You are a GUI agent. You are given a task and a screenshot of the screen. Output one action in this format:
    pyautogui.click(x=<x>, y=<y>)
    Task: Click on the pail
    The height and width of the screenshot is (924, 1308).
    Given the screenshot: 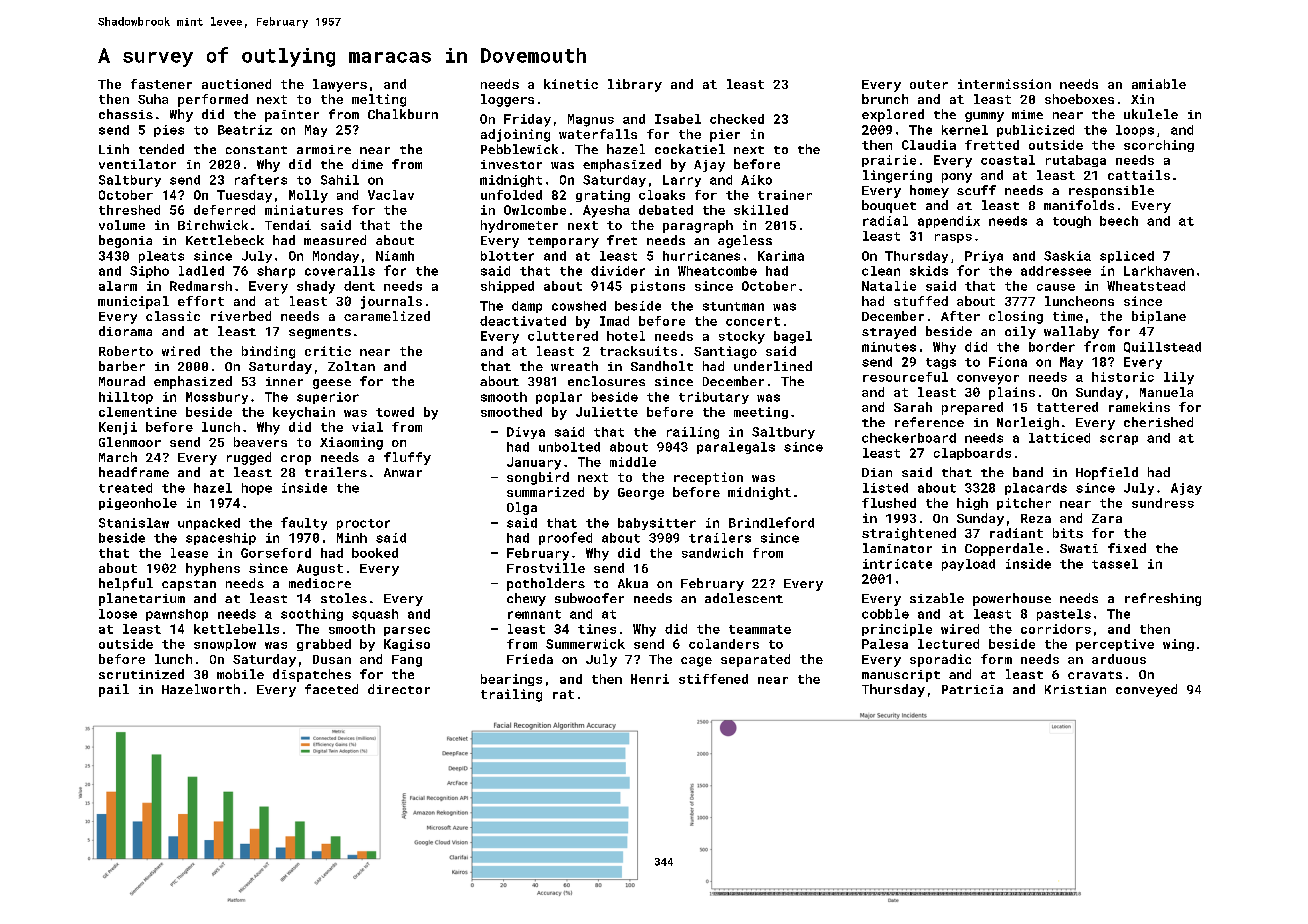 What is the action you would take?
    pyautogui.click(x=114, y=690)
